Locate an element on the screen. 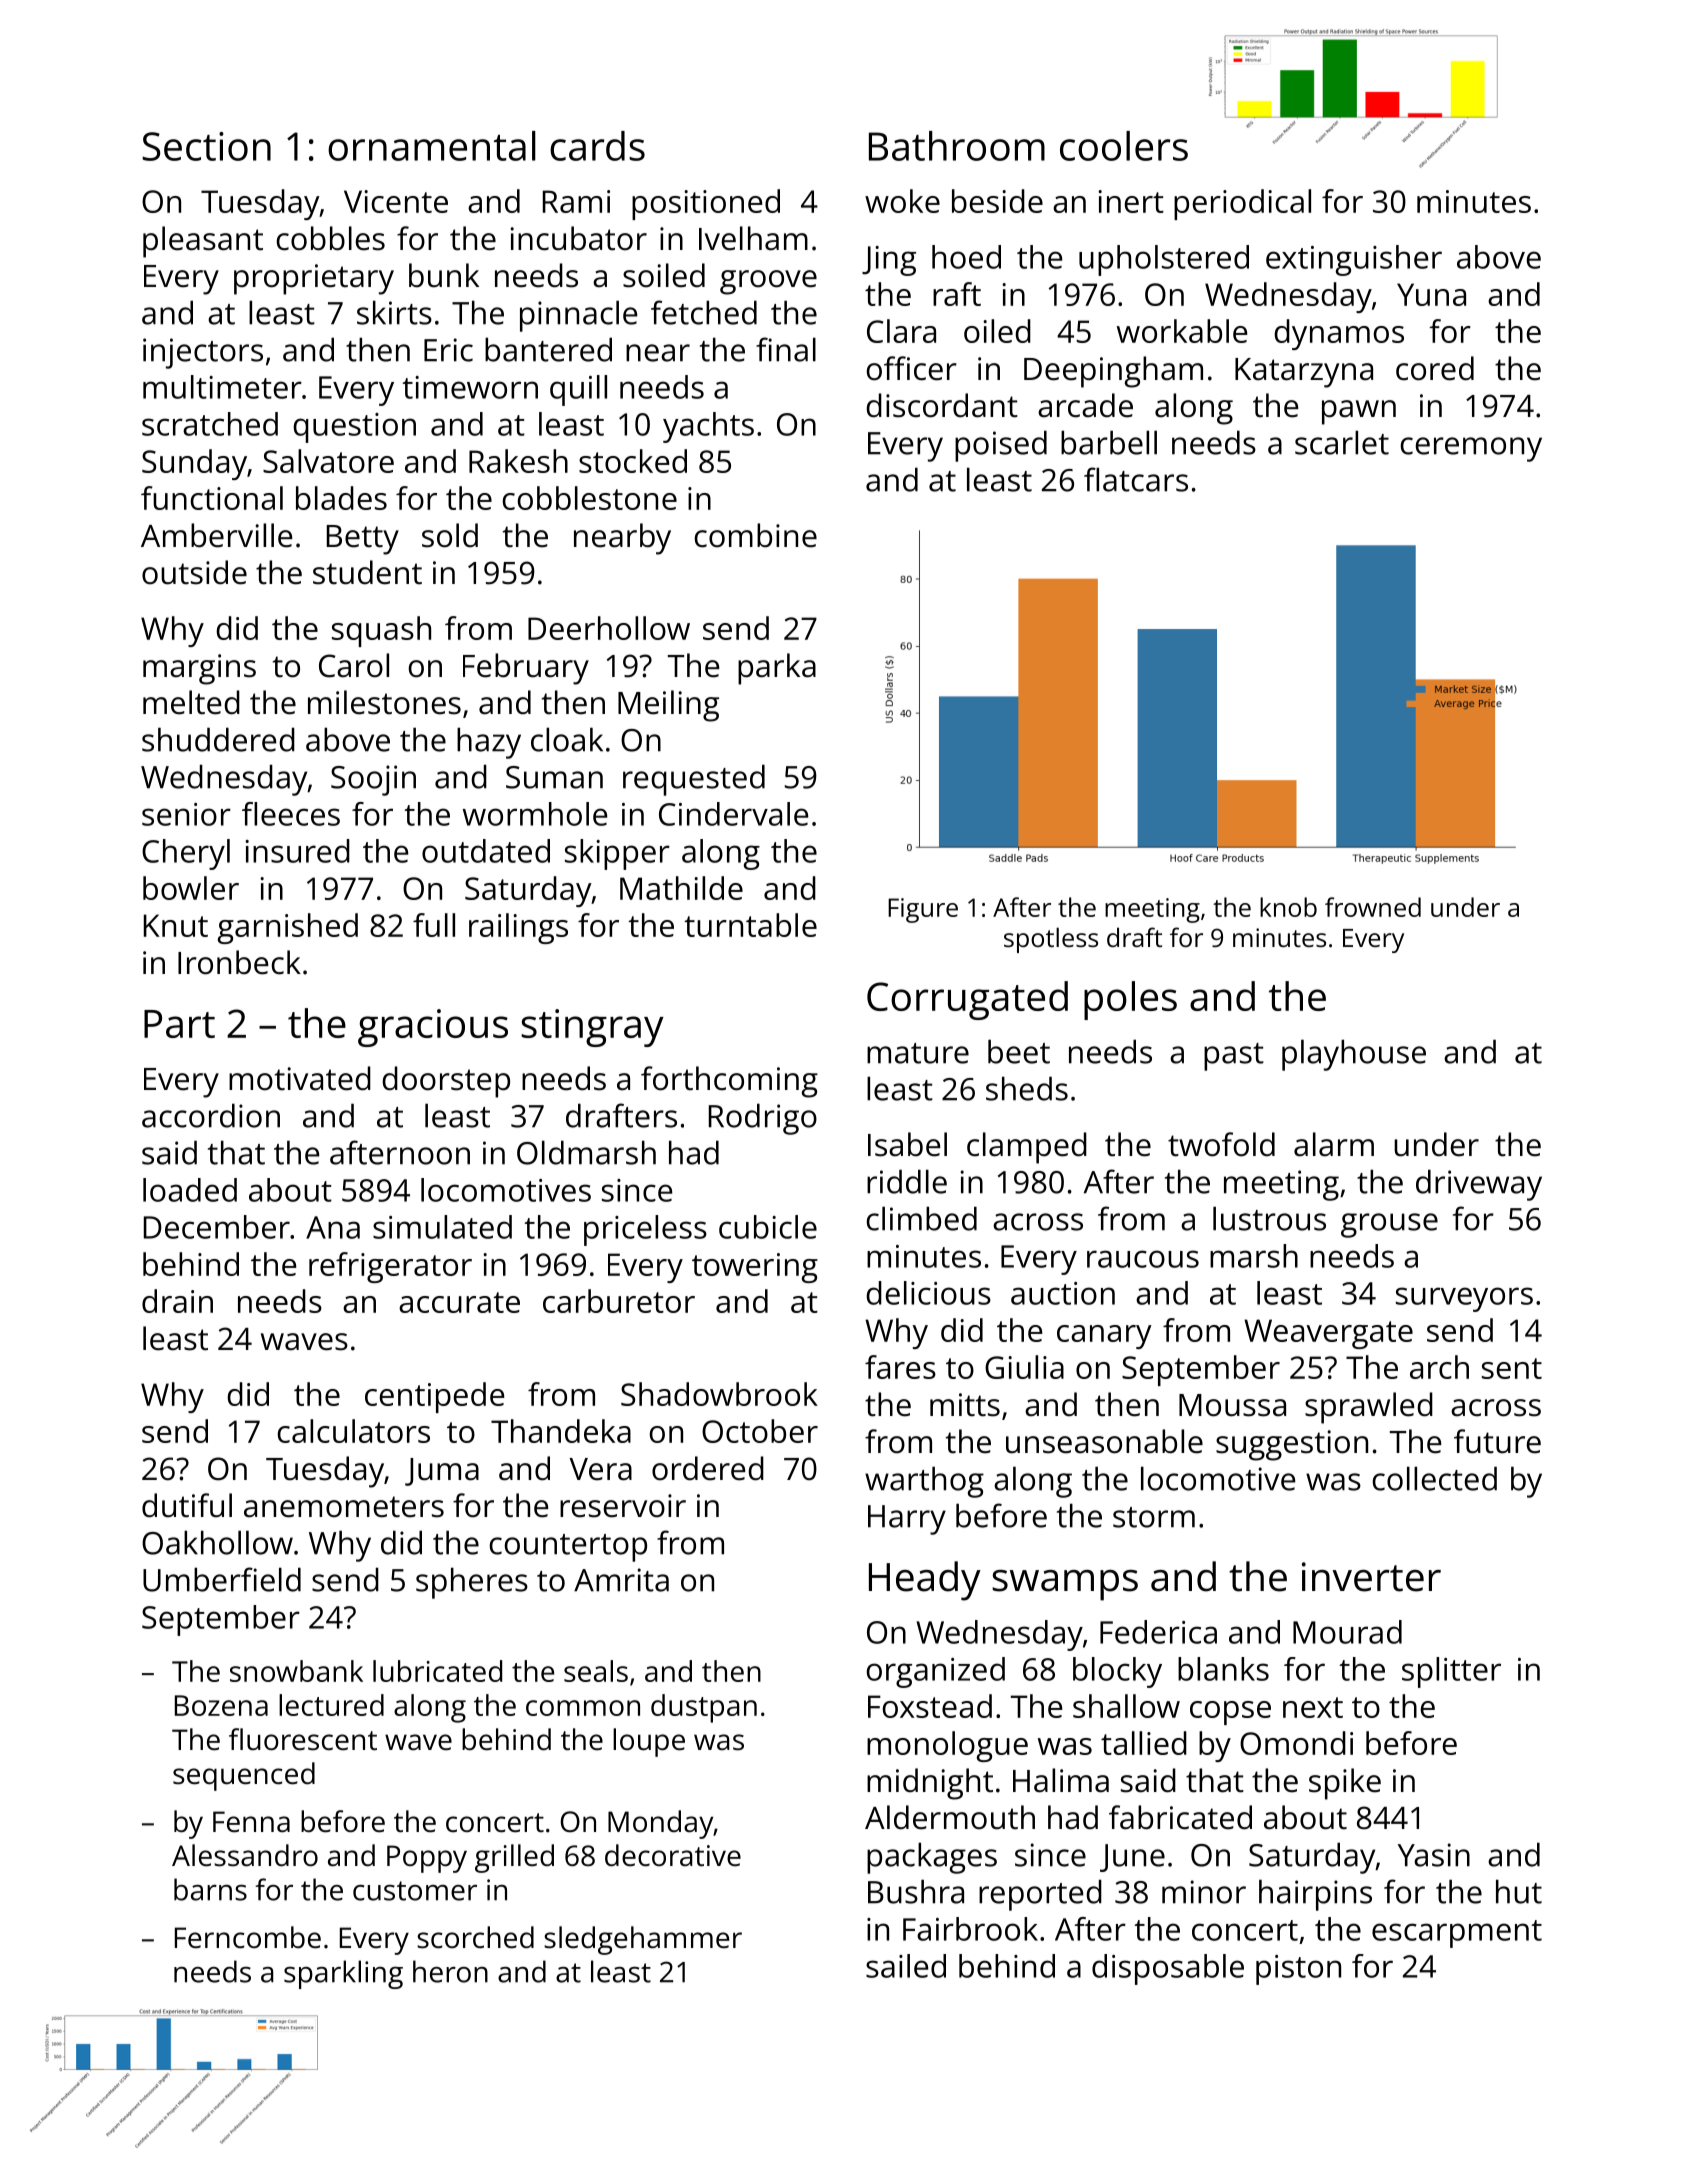 Image resolution: width=1683 pixels, height=2178 pixels. proprietary is located at coordinates (314, 279).
